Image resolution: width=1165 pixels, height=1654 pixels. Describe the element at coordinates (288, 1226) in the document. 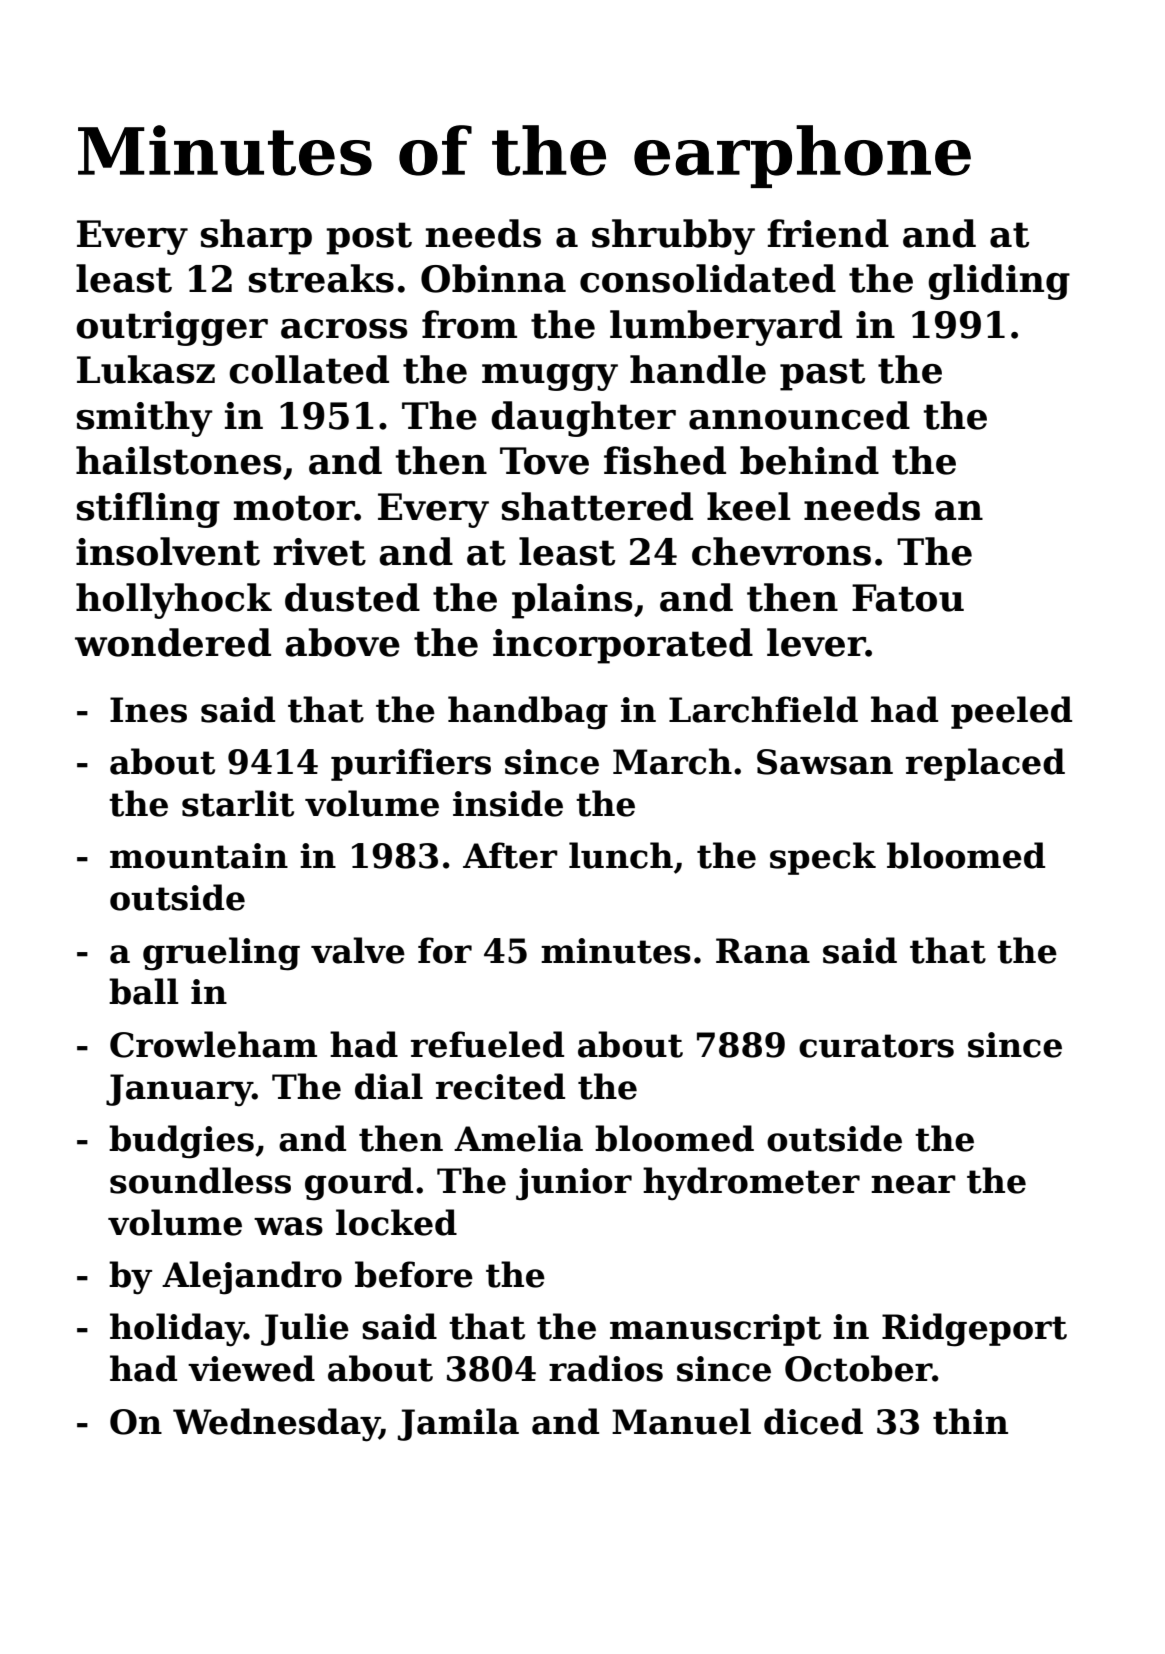

I see `was` at that location.
